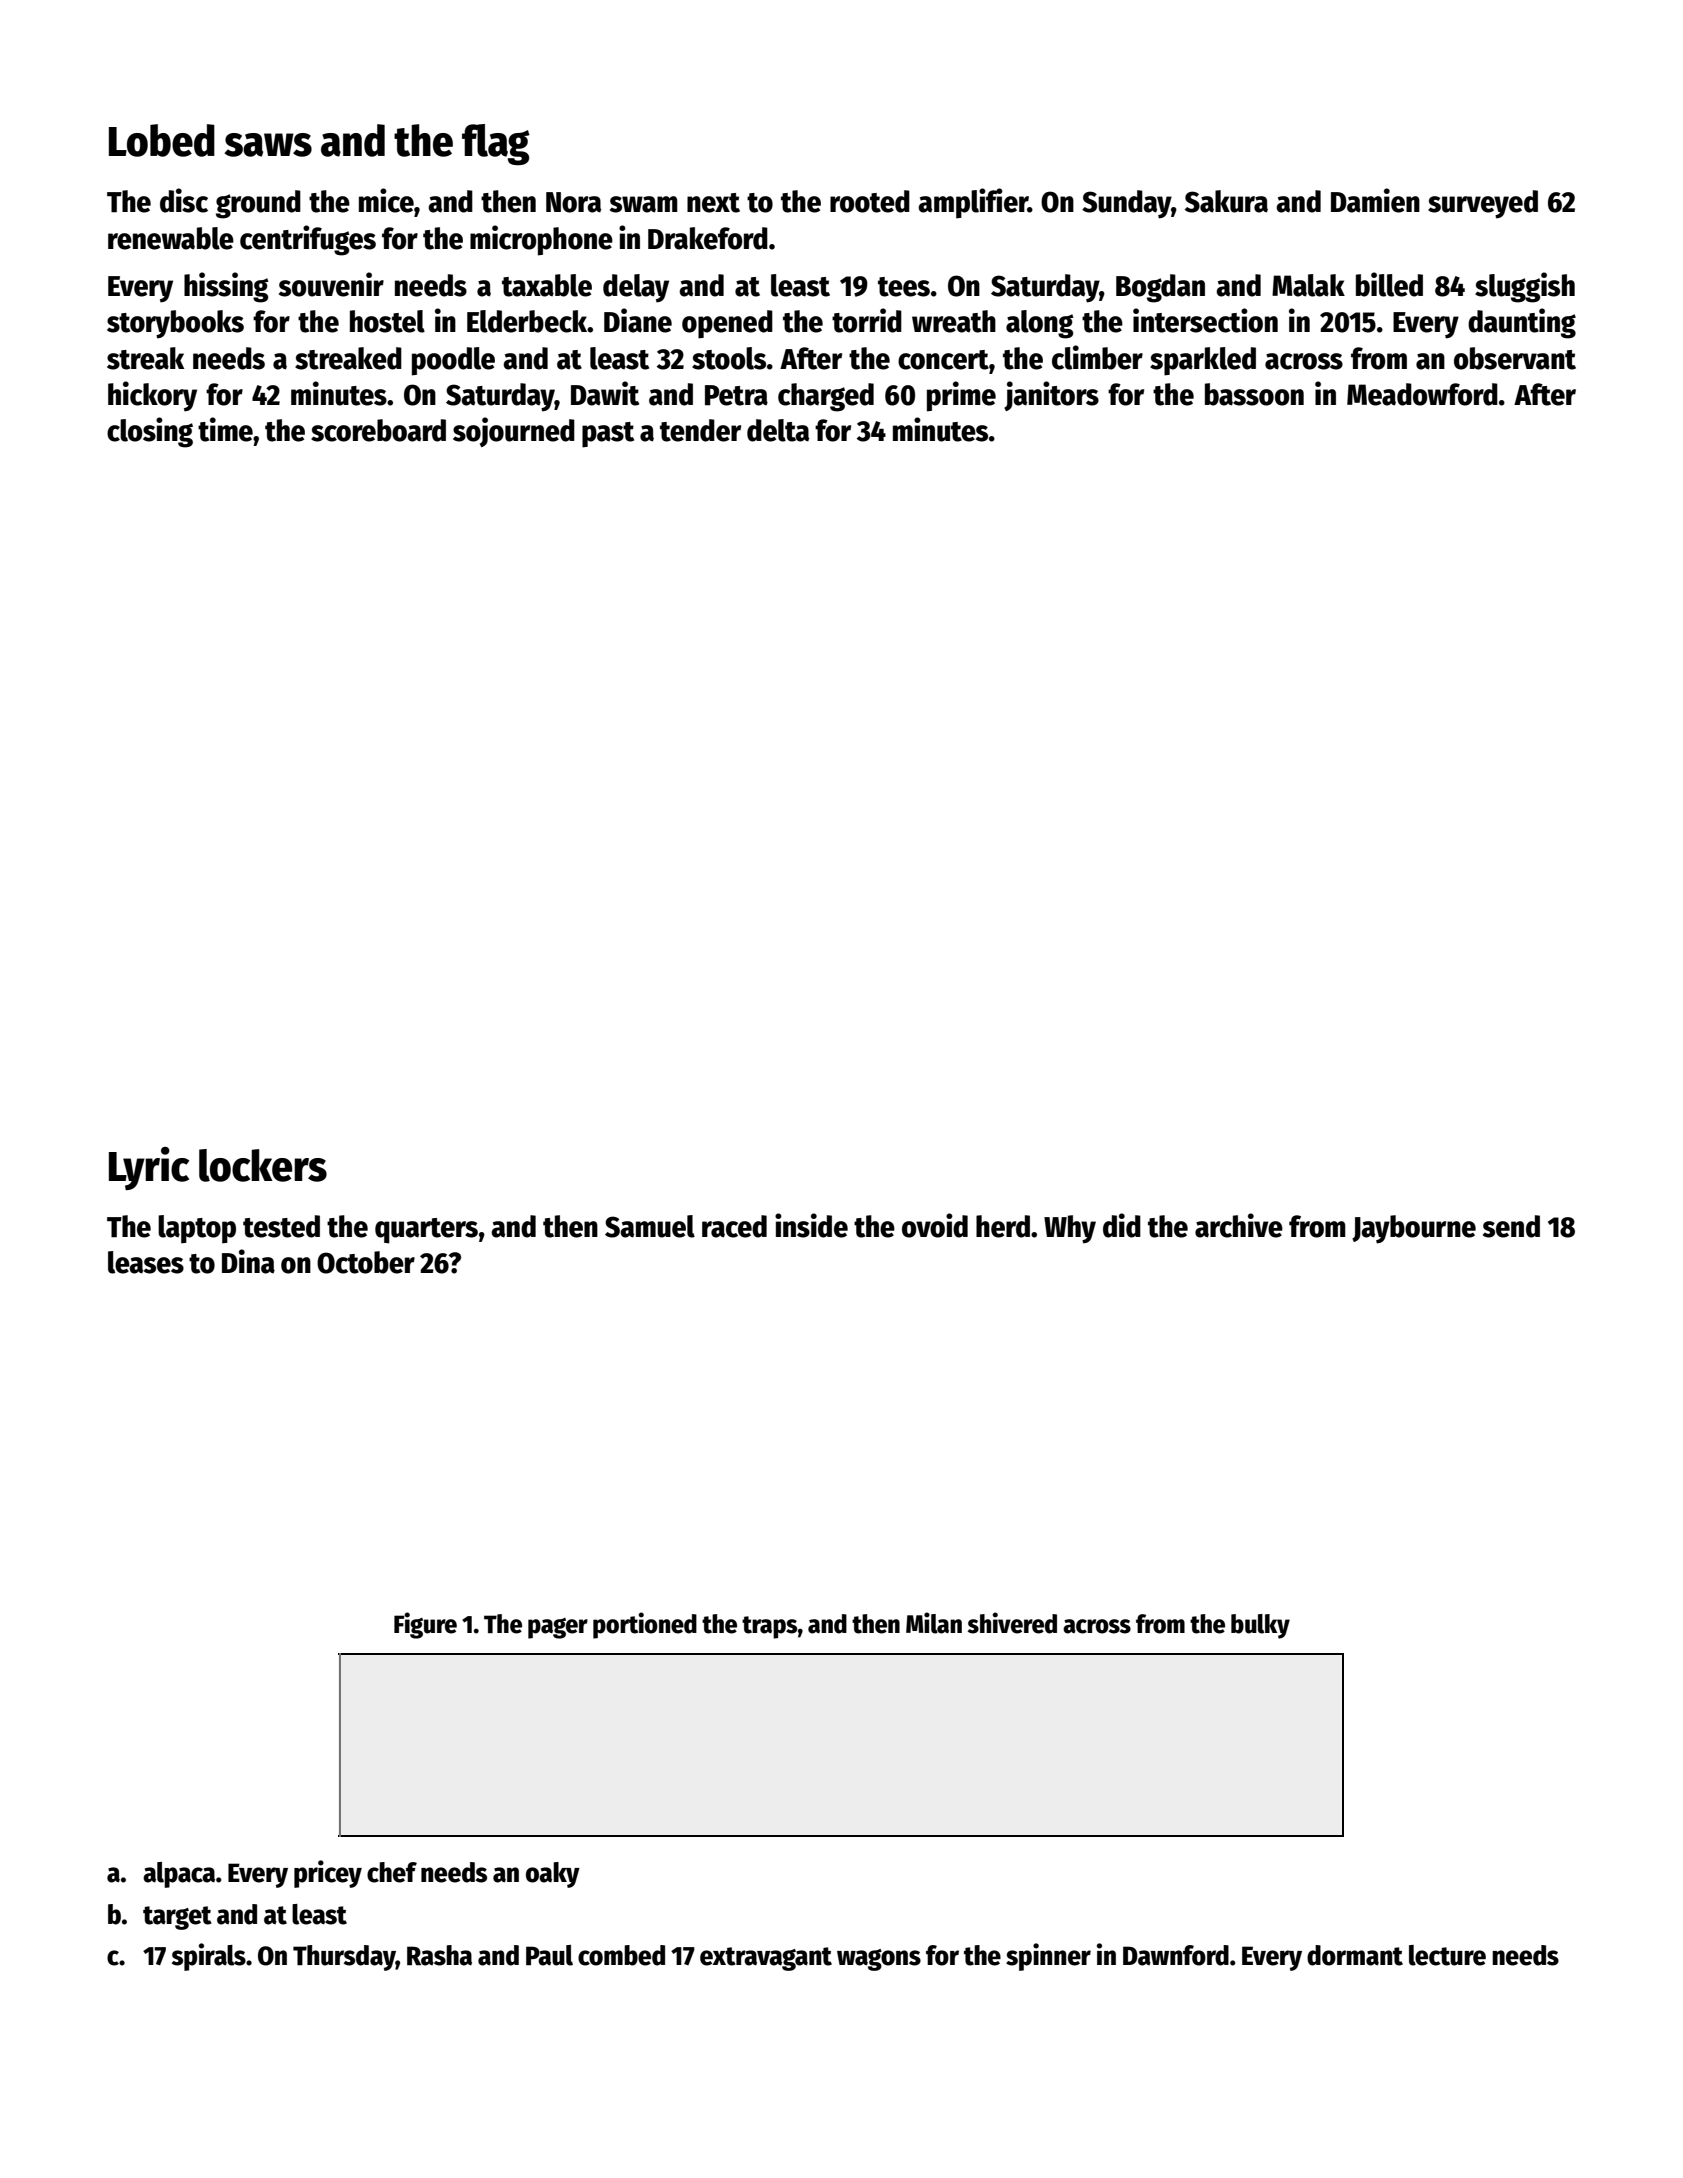 The width and height of the page is (1683, 2178). I want to click on intersection, so click(1205, 320).
